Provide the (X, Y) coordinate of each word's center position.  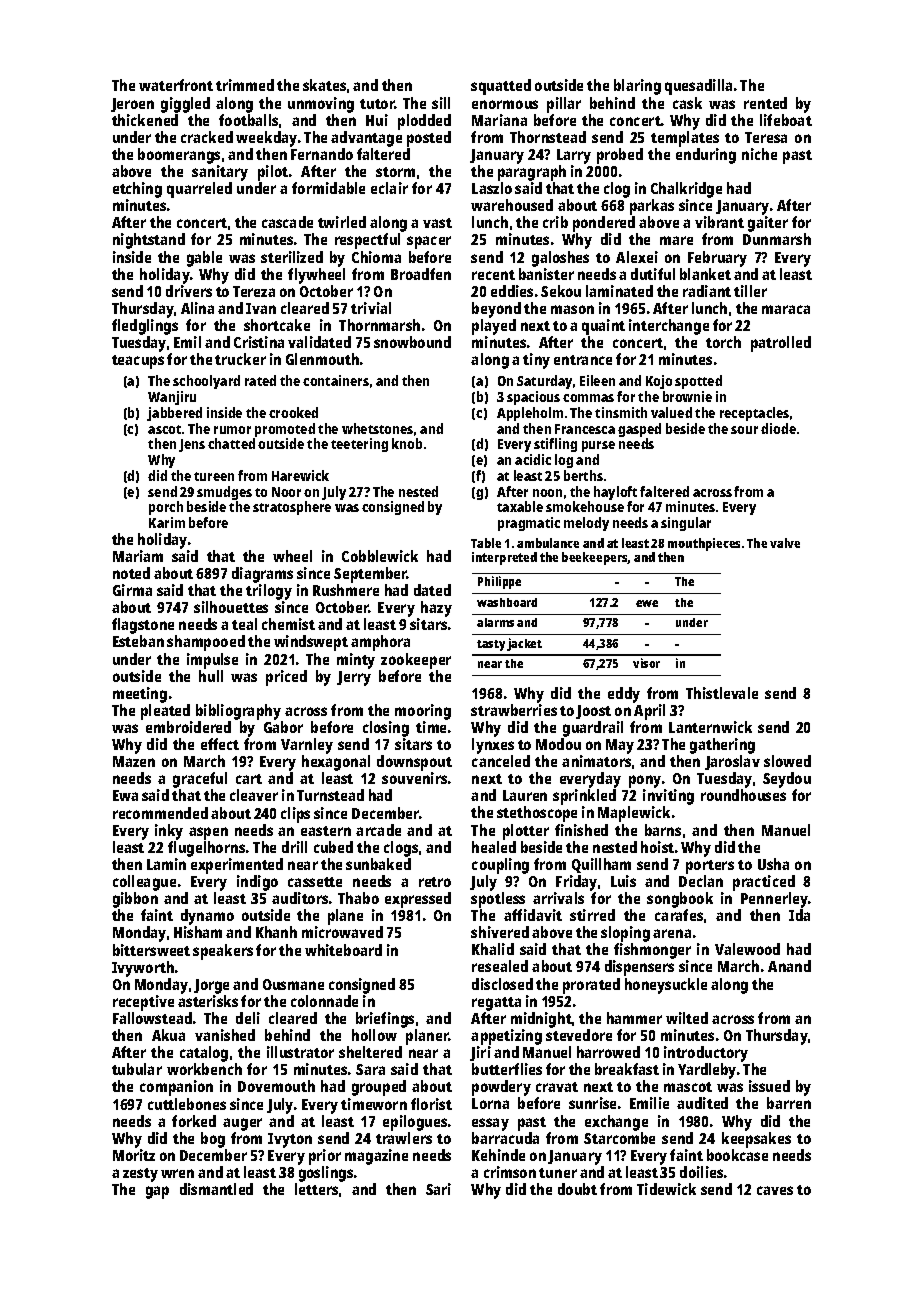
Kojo (659, 382)
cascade (287, 222)
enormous (505, 104)
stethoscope (537, 814)
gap (157, 1192)
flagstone (143, 626)
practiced (764, 883)
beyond (496, 310)
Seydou (787, 780)
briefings (385, 1020)
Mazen (134, 761)
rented (765, 103)
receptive (143, 1003)
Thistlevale (722, 693)
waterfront (176, 85)
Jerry (354, 678)
